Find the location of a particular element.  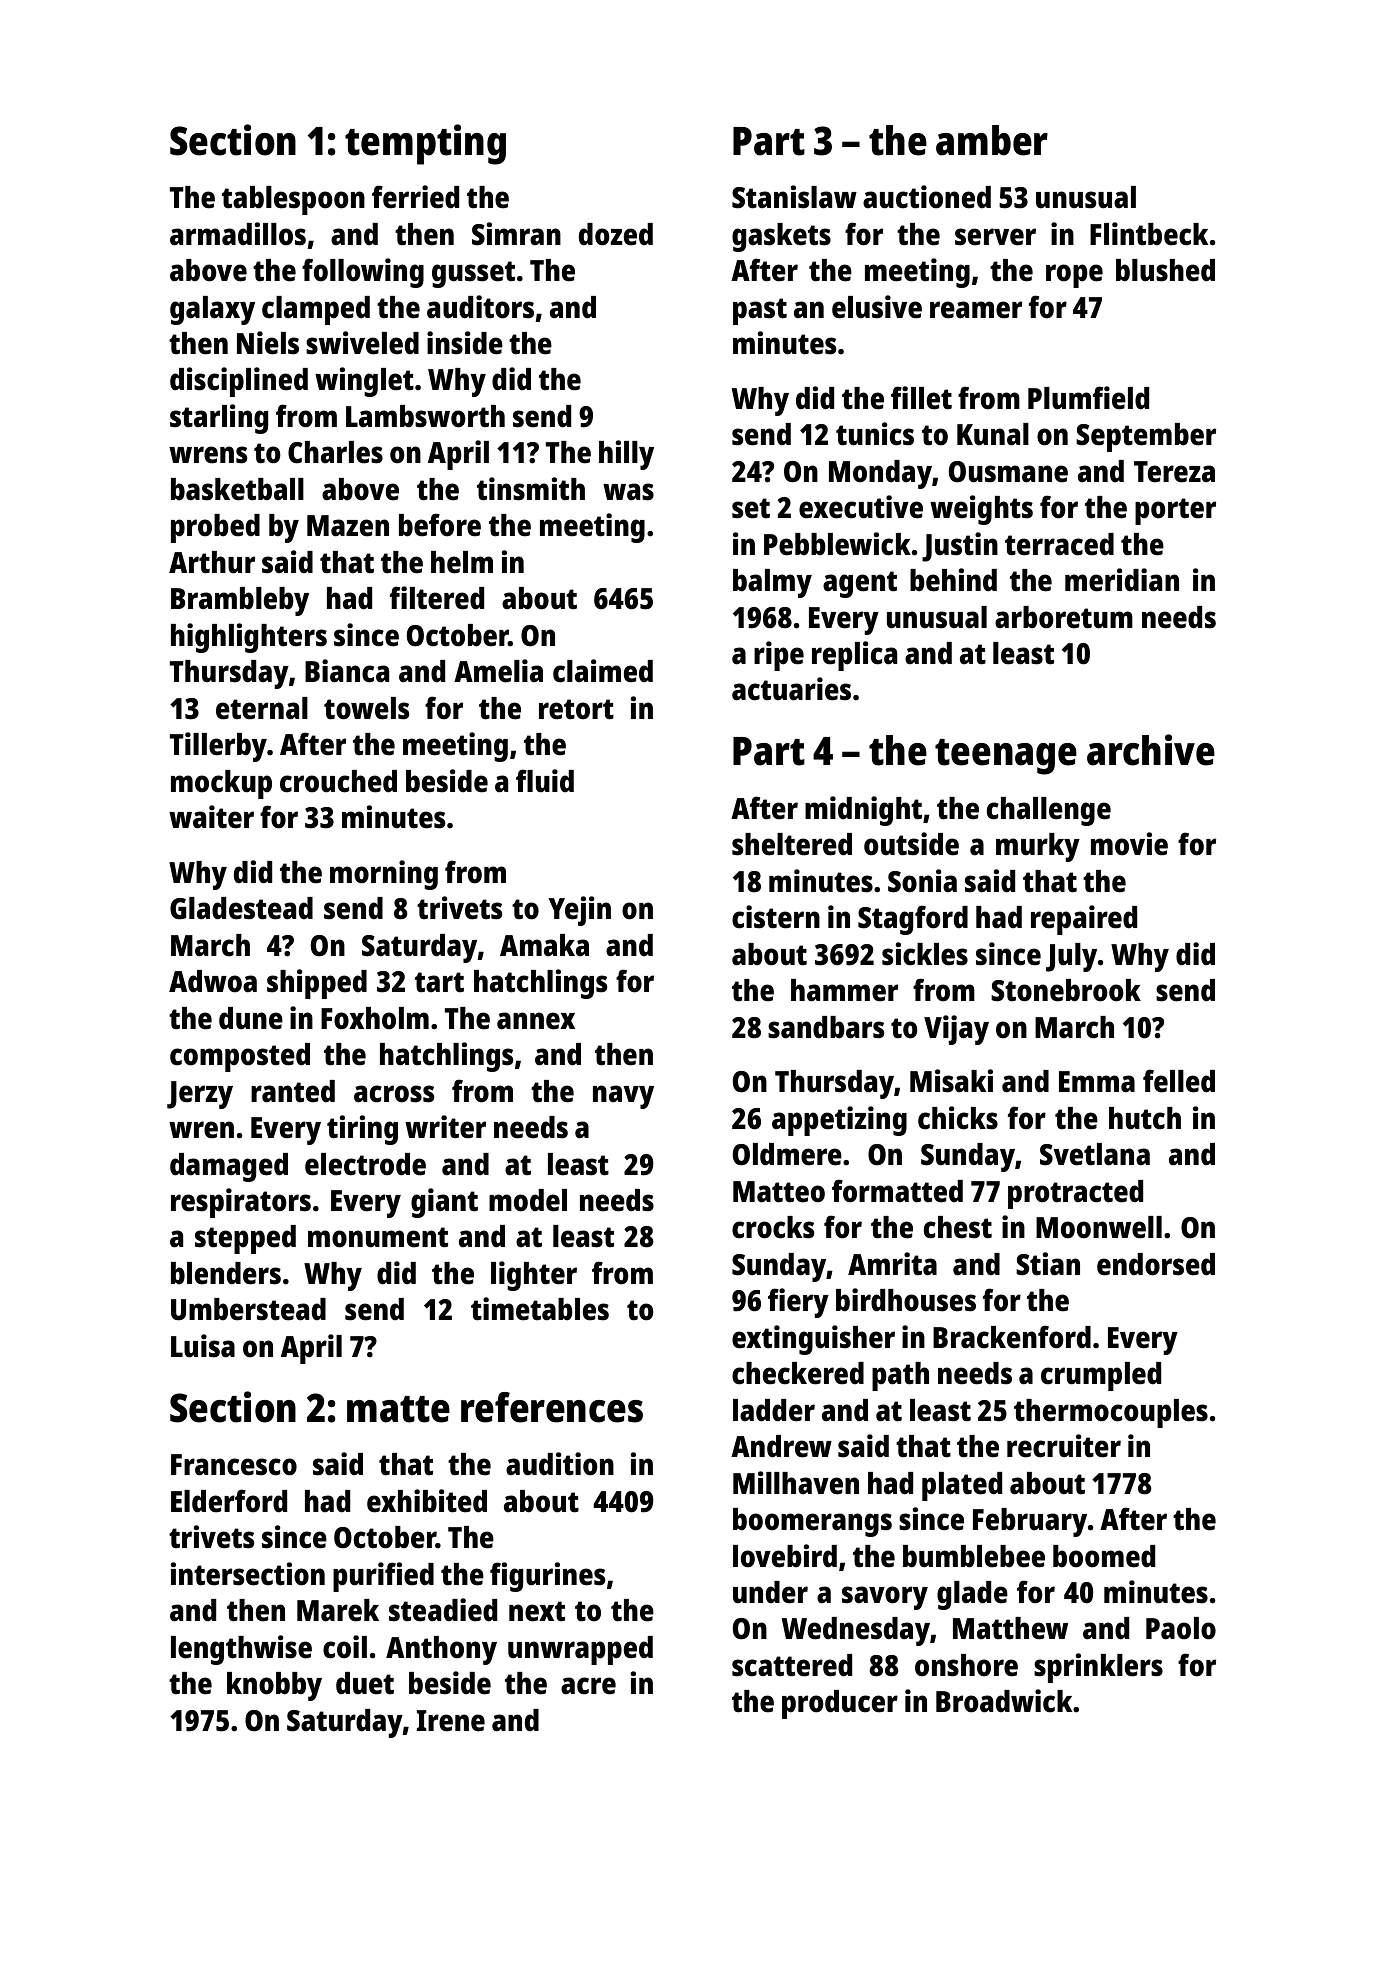

knobby is located at coordinates (274, 1686).
